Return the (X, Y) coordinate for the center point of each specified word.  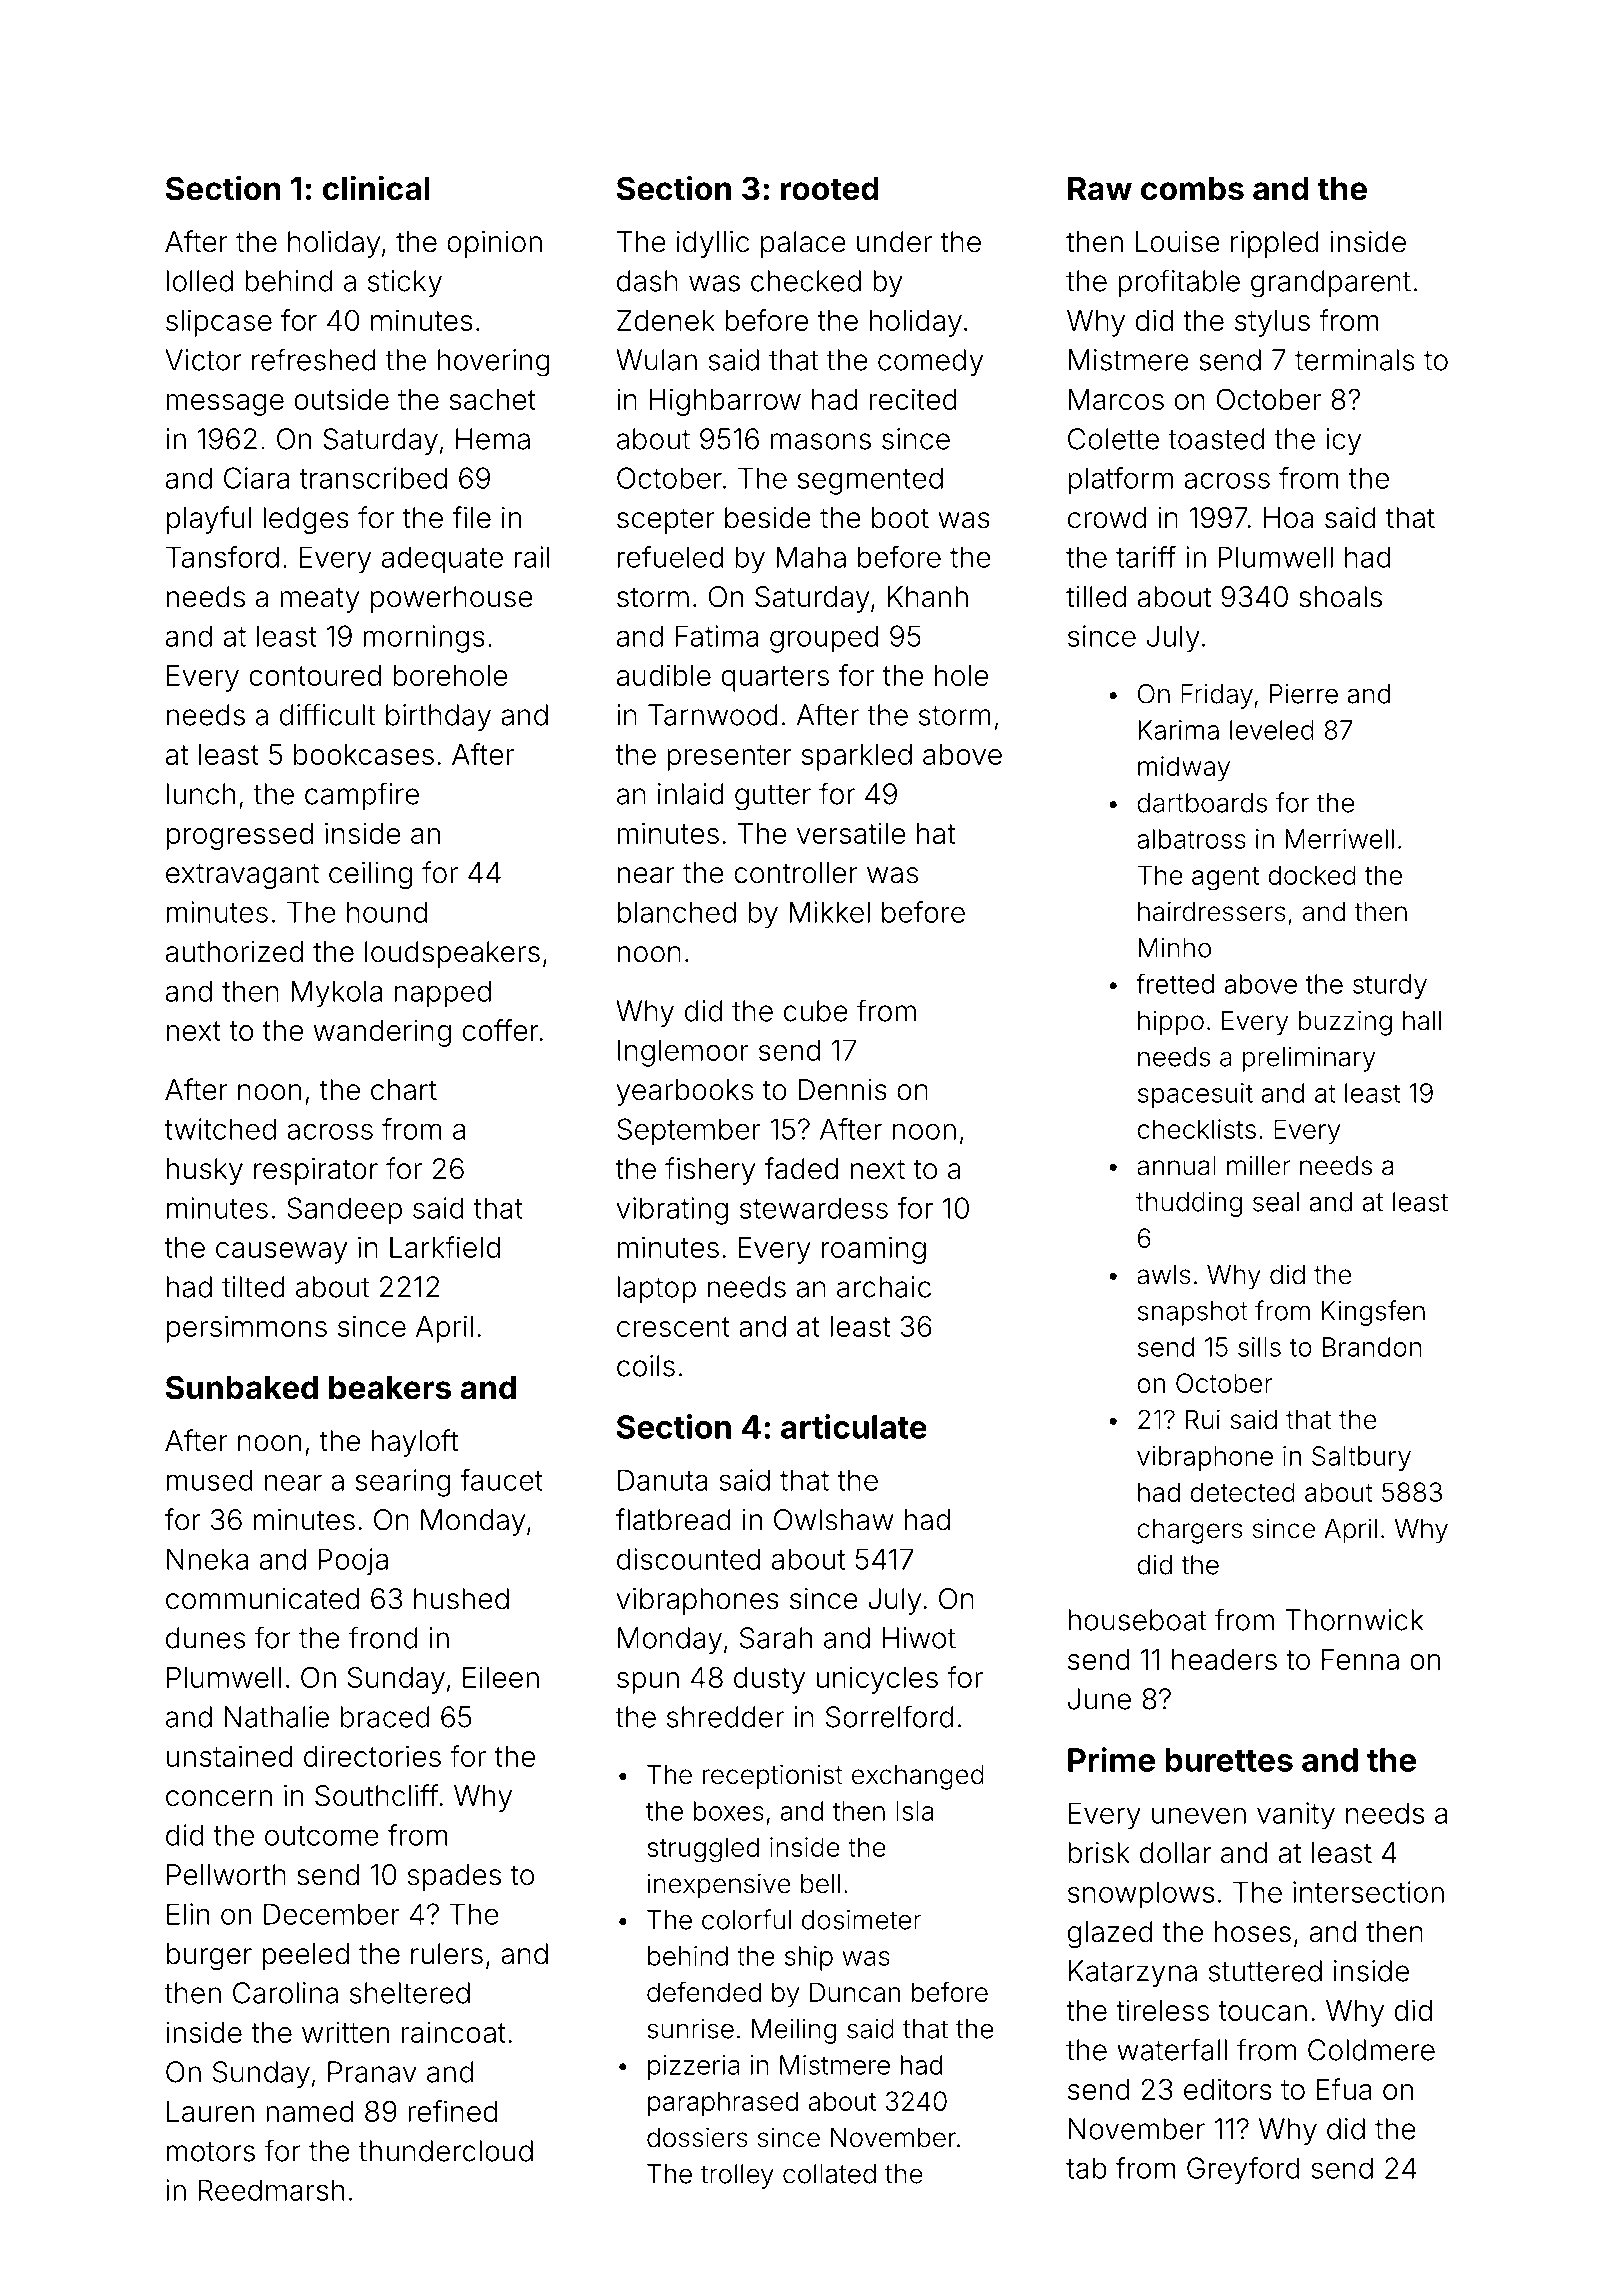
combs (1192, 189)
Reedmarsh (271, 2190)
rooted (830, 189)
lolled (200, 281)
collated (829, 2174)
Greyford (1243, 2171)
